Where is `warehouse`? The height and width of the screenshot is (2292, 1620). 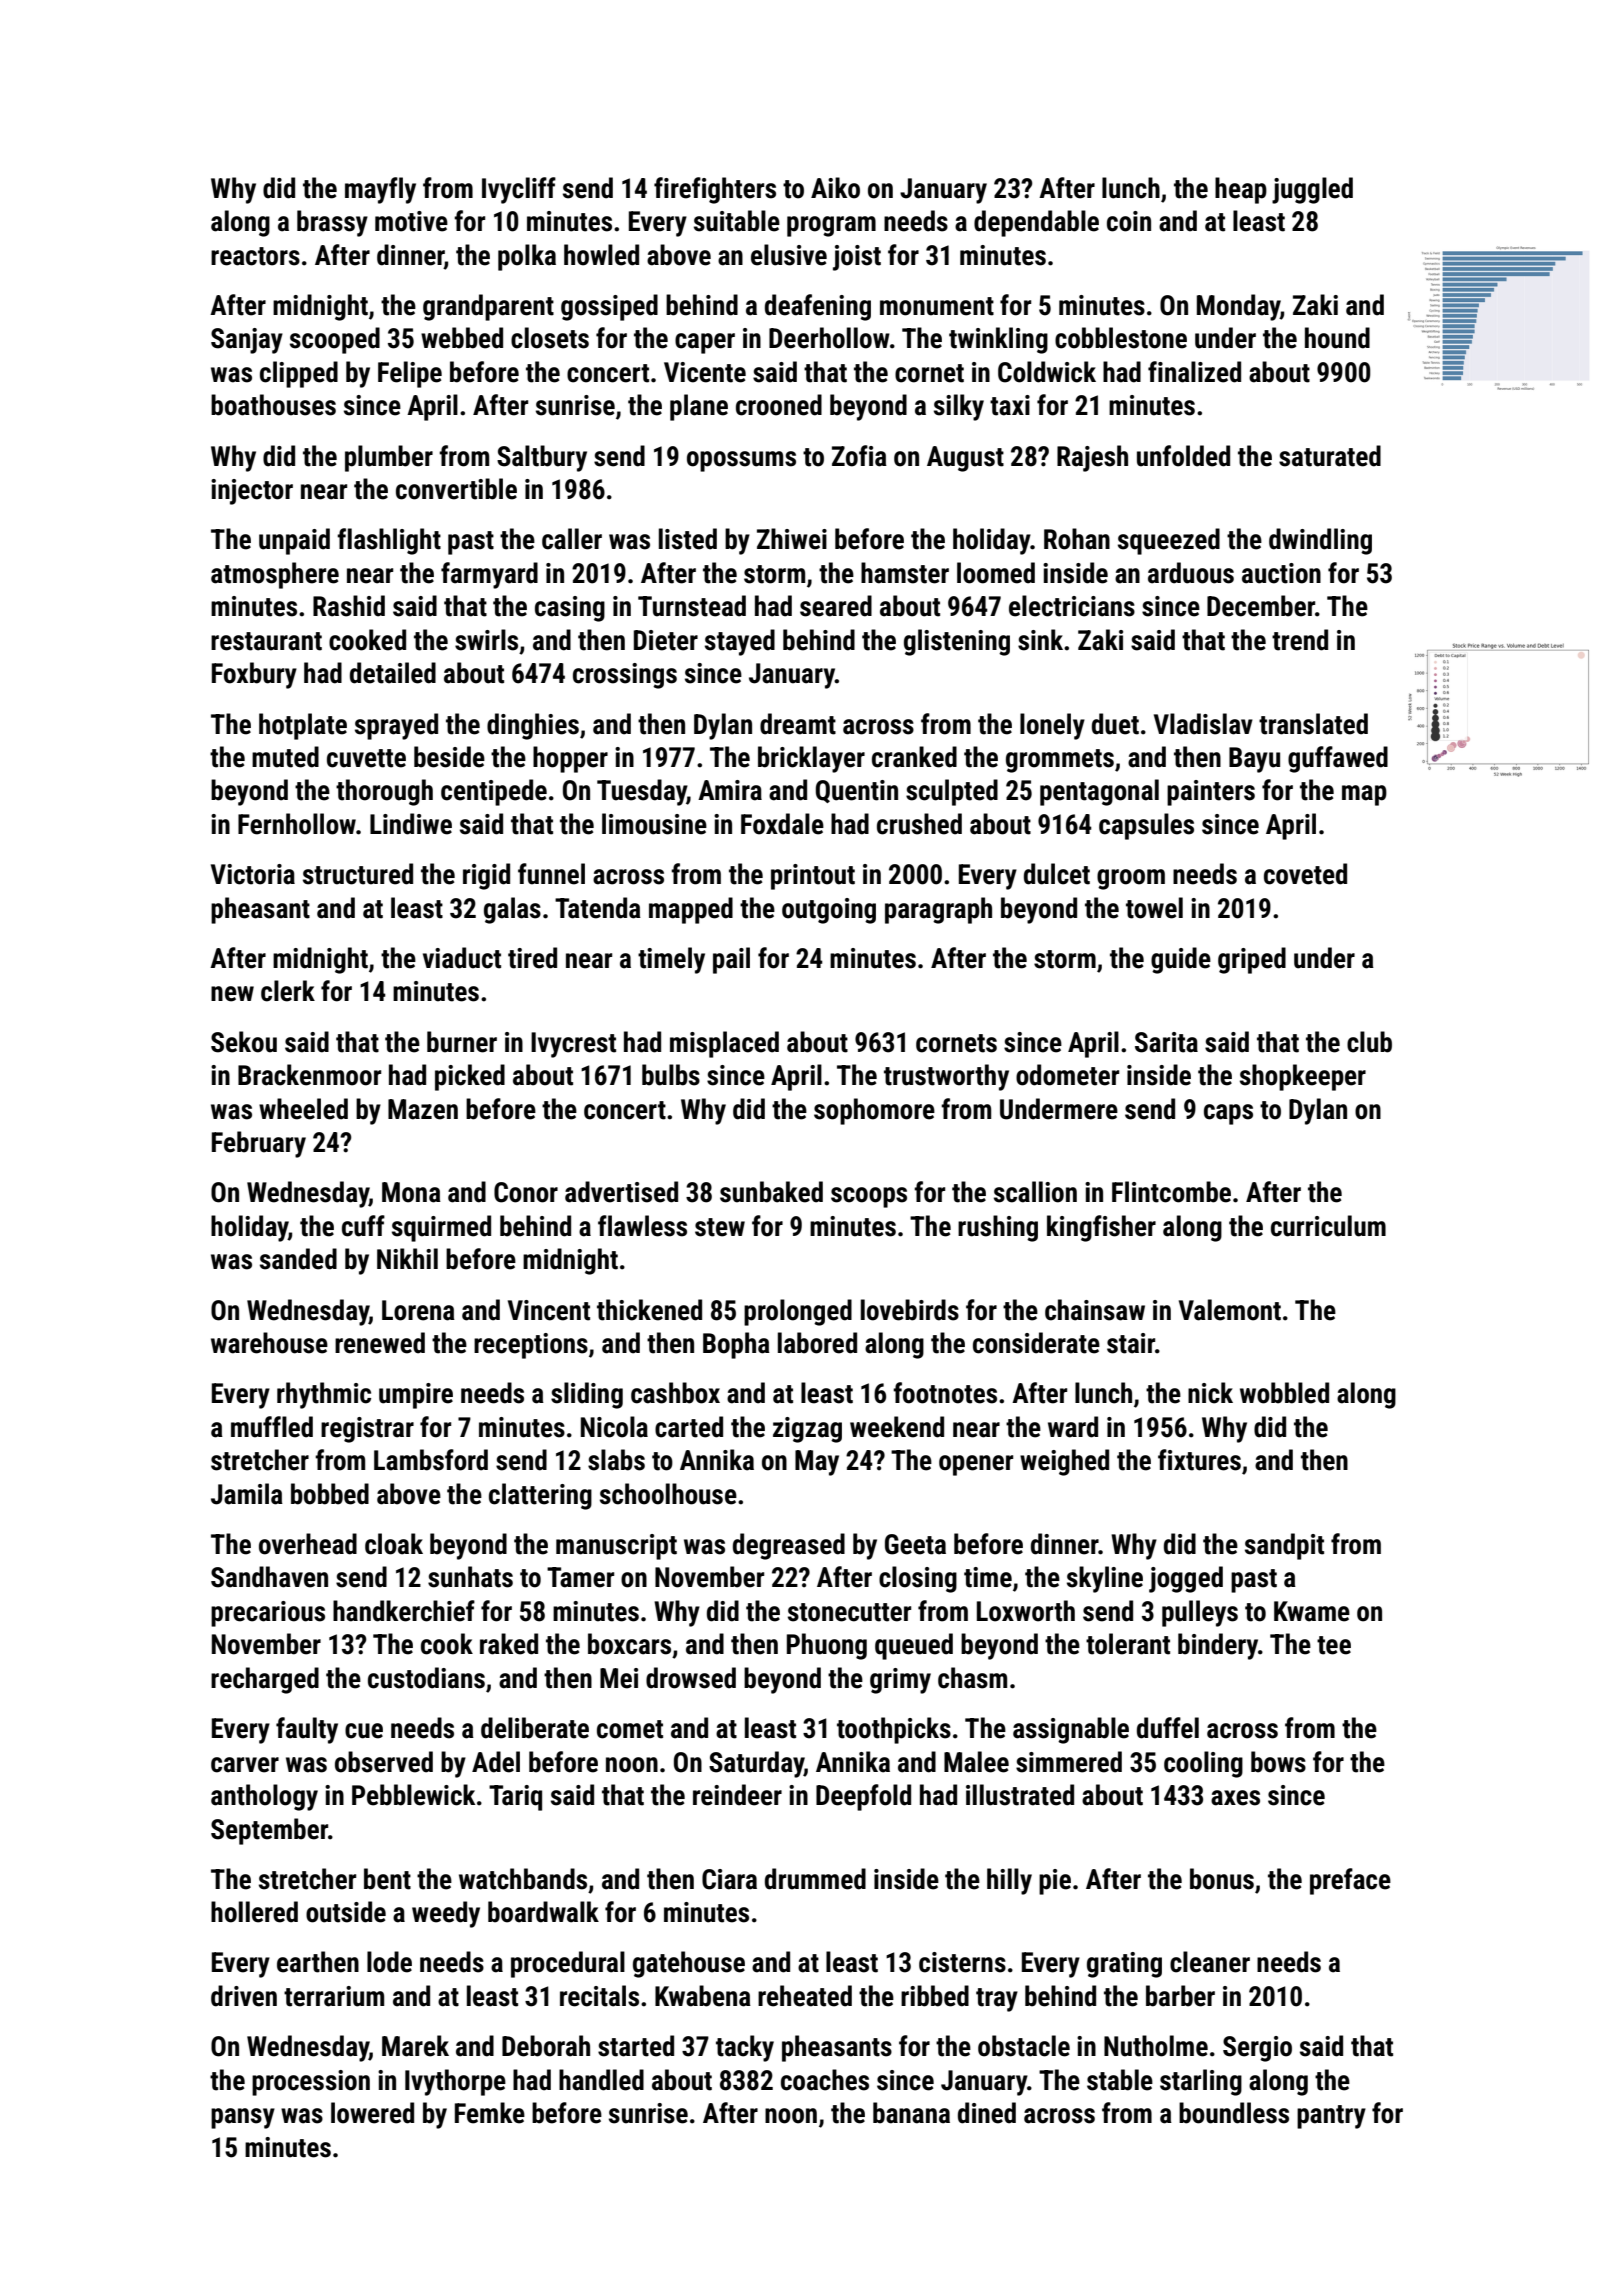
warehouse is located at coordinates (269, 1343).
